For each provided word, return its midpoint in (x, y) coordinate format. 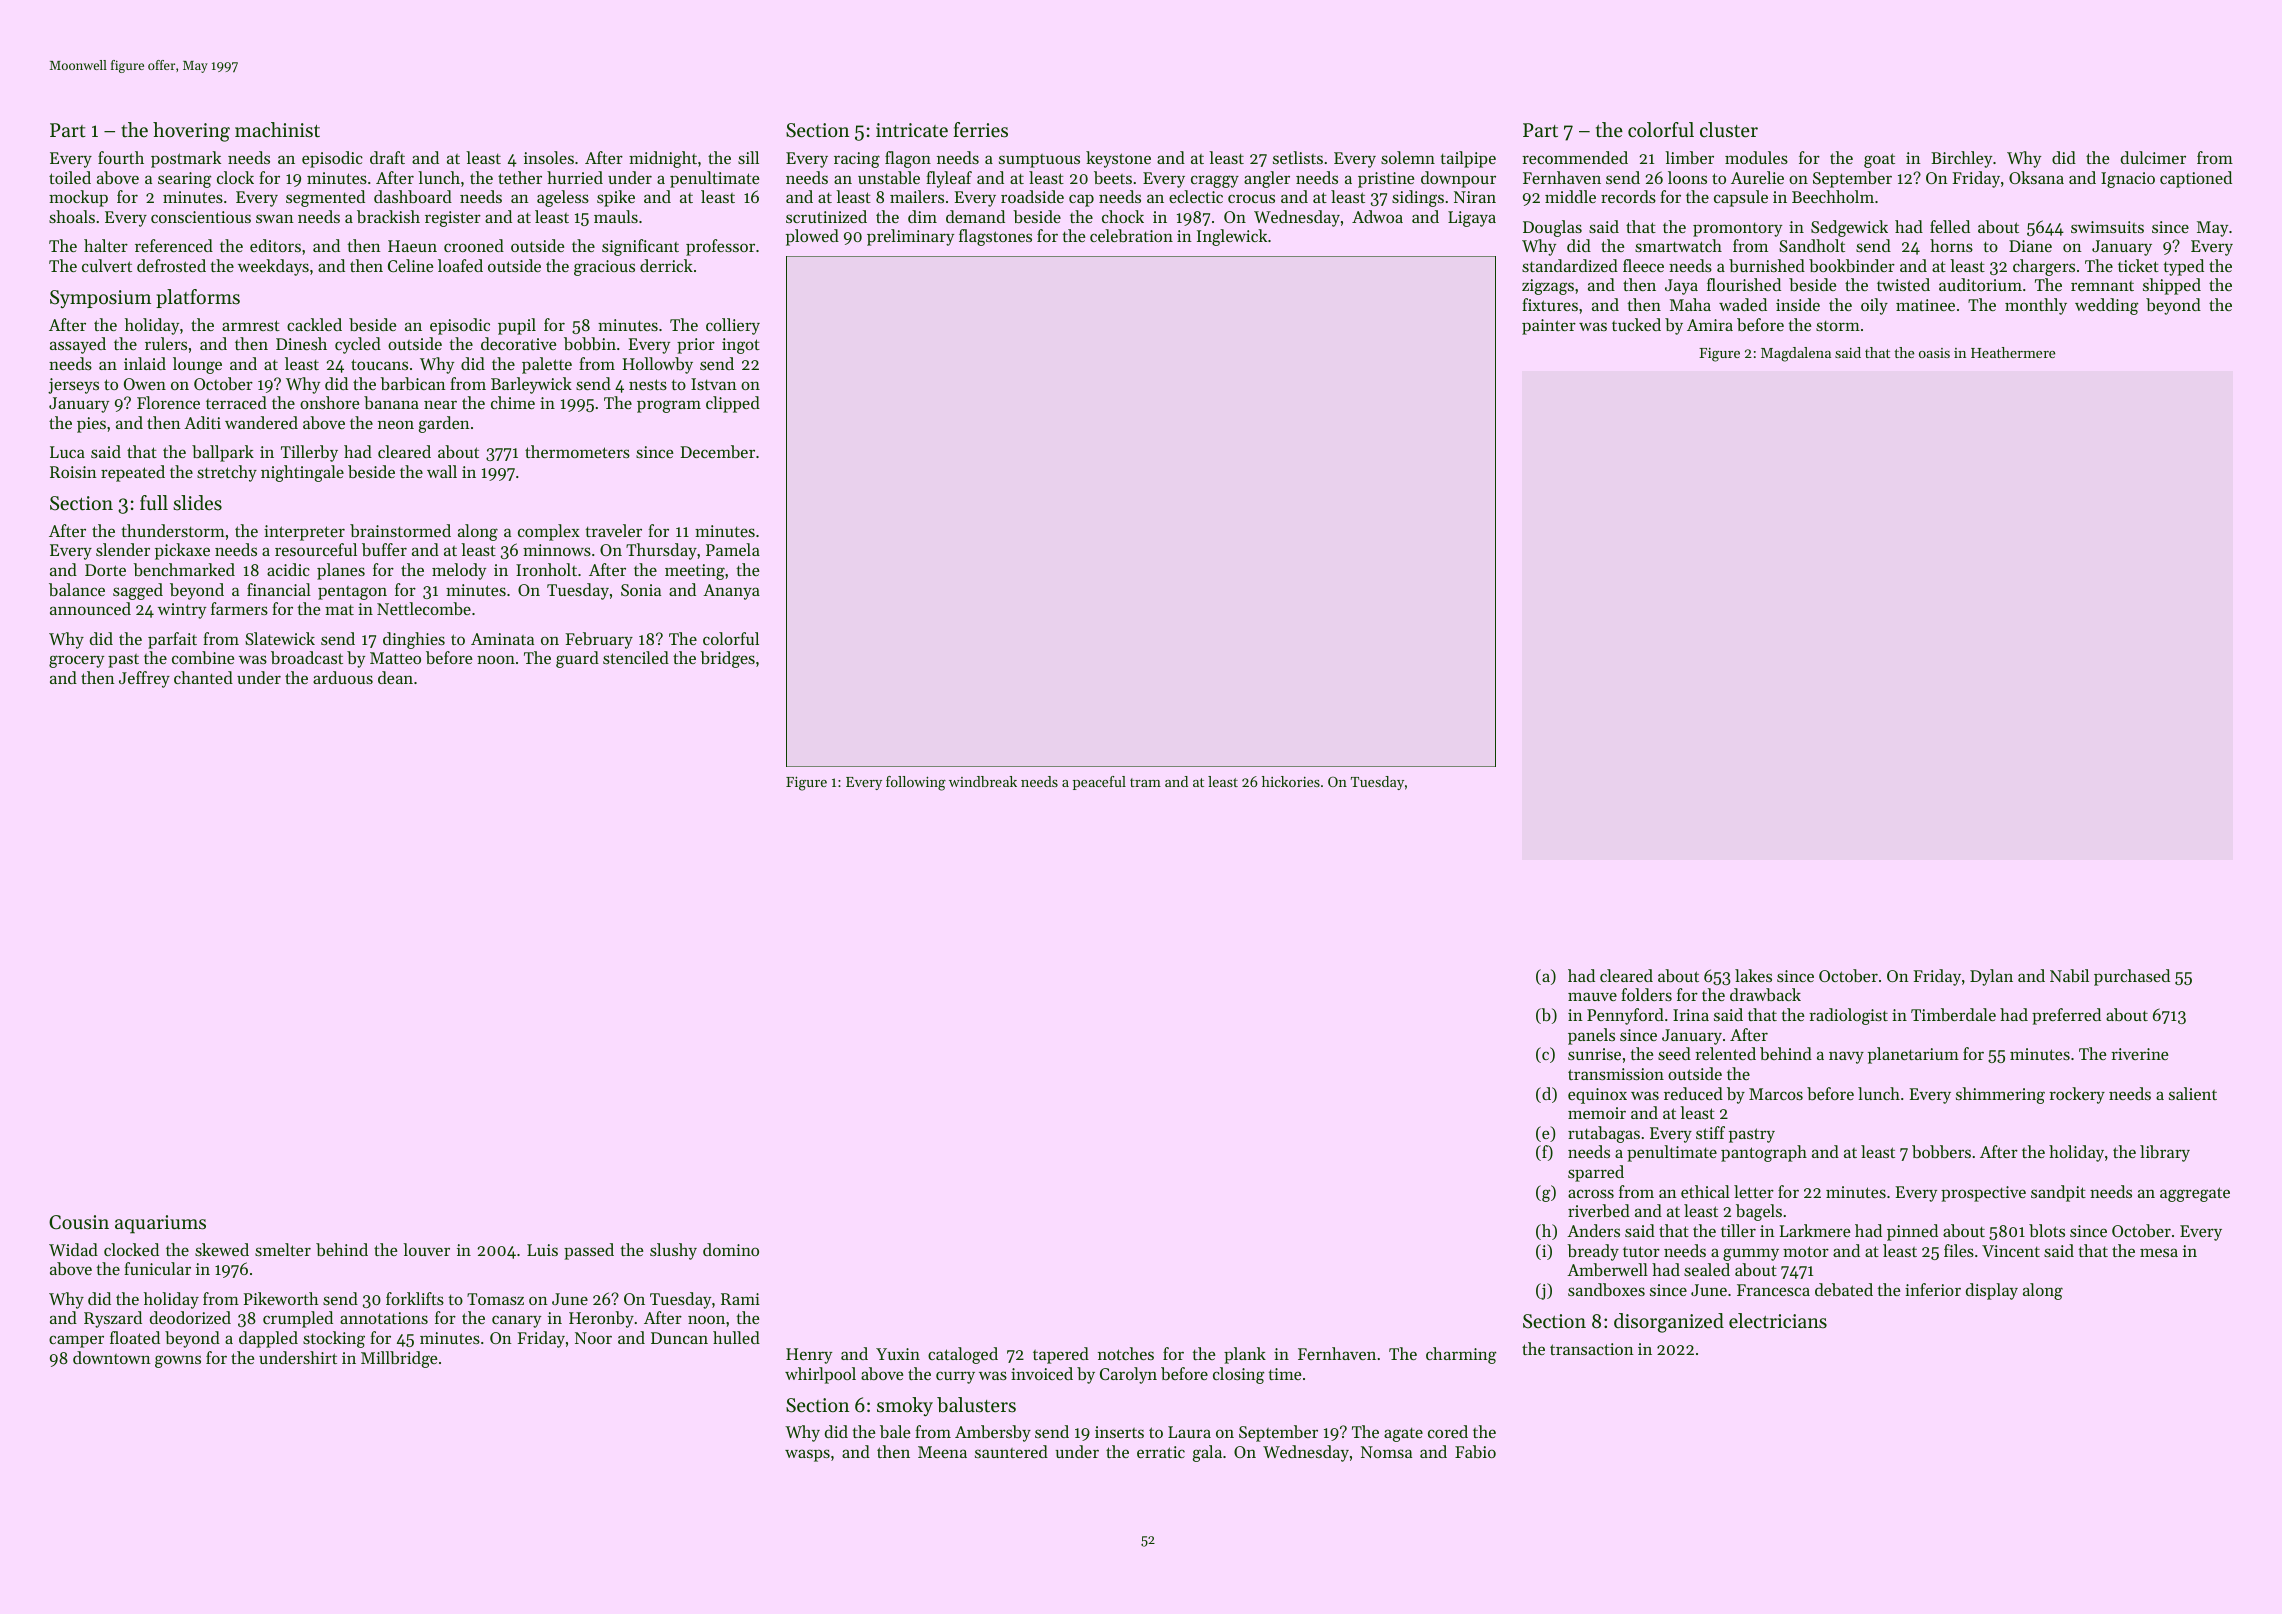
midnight (663, 159)
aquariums (160, 1224)
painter (1549, 327)
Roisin (73, 472)
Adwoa (1377, 216)
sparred (1596, 1173)
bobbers (1941, 1151)
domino (731, 1249)
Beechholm (1833, 196)
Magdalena (1796, 354)
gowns (178, 1361)
